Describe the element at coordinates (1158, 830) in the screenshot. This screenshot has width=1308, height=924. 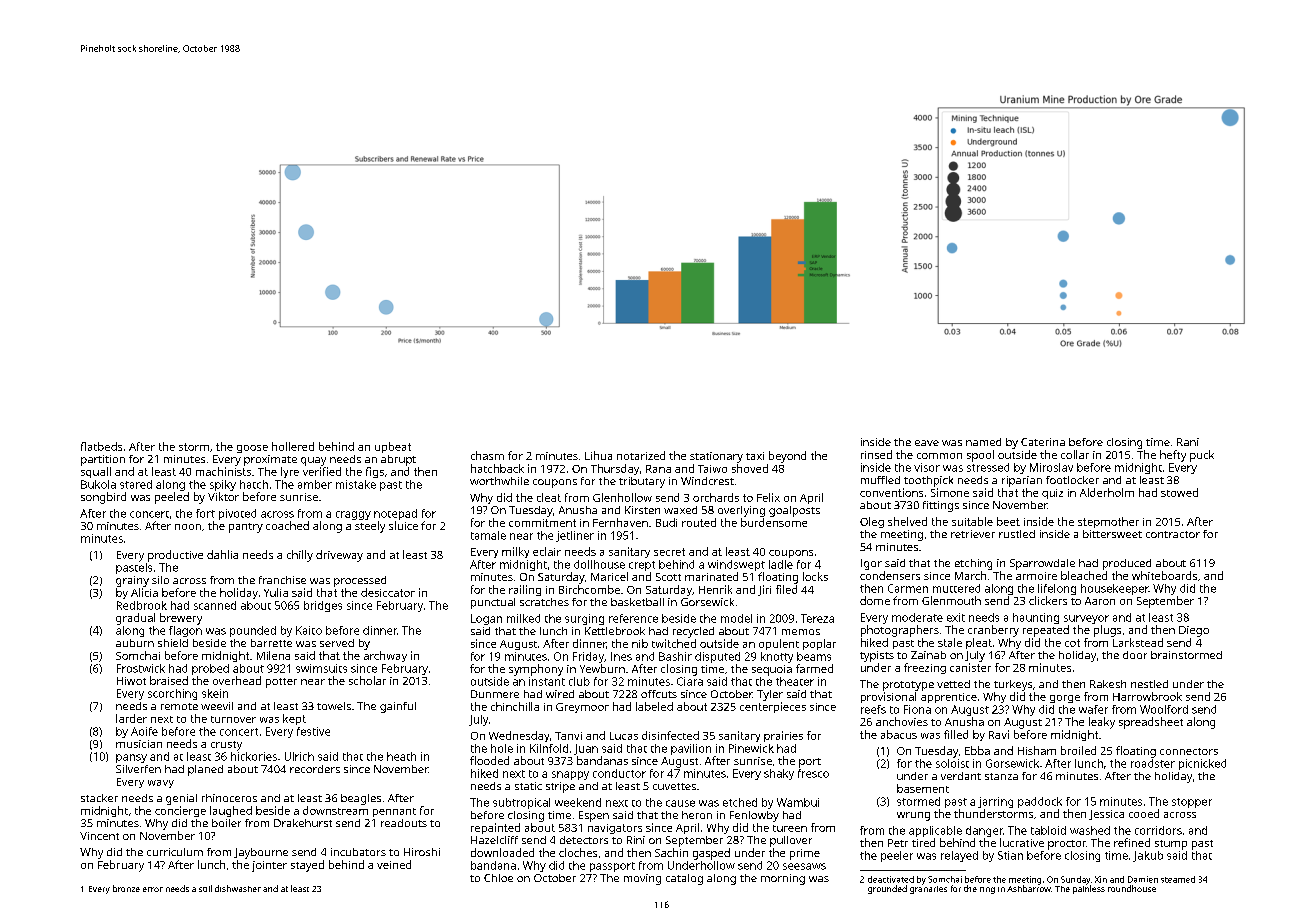
I see `corridors` at that location.
